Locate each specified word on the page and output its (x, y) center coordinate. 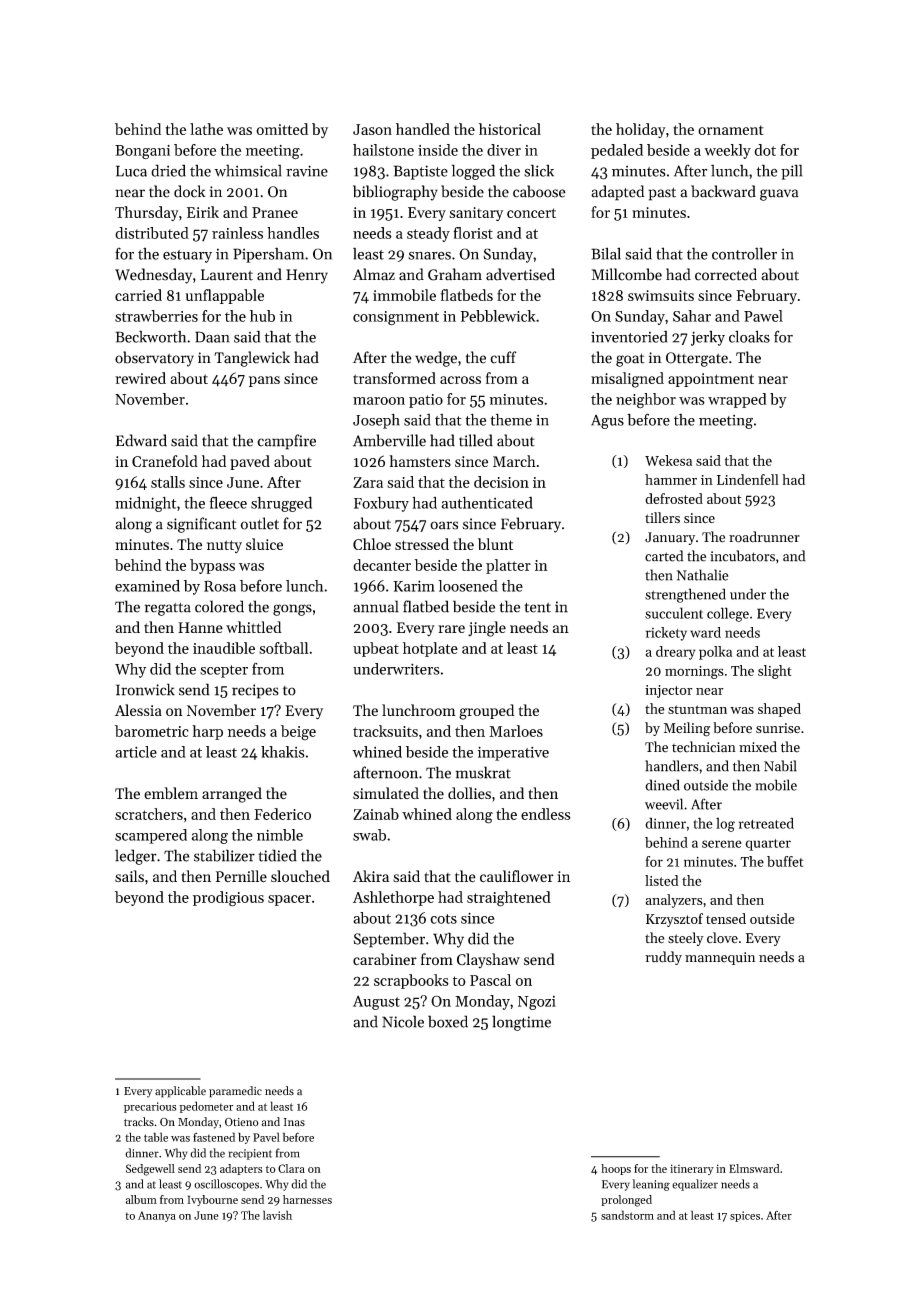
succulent (674, 613)
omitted (282, 129)
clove (722, 938)
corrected (726, 274)
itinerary (692, 1169)
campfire (286, 442)
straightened (509, 899)
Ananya (157, 1216)
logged (473, 172)
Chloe (372, 544)
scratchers (149, 814)
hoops (616, 1169)
